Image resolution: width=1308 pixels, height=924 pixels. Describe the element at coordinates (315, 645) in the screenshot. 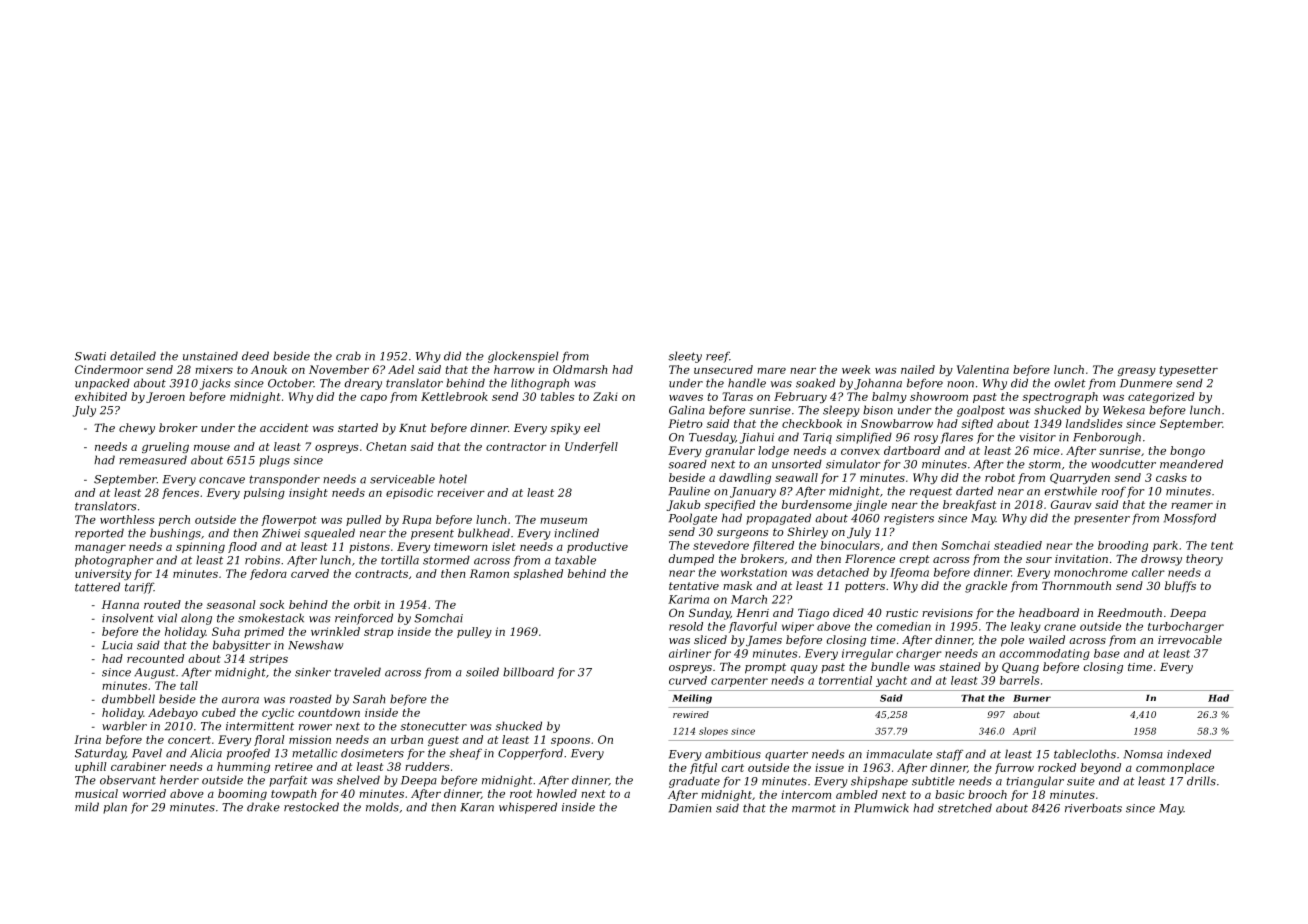

I see `Newshaw` at that location.
